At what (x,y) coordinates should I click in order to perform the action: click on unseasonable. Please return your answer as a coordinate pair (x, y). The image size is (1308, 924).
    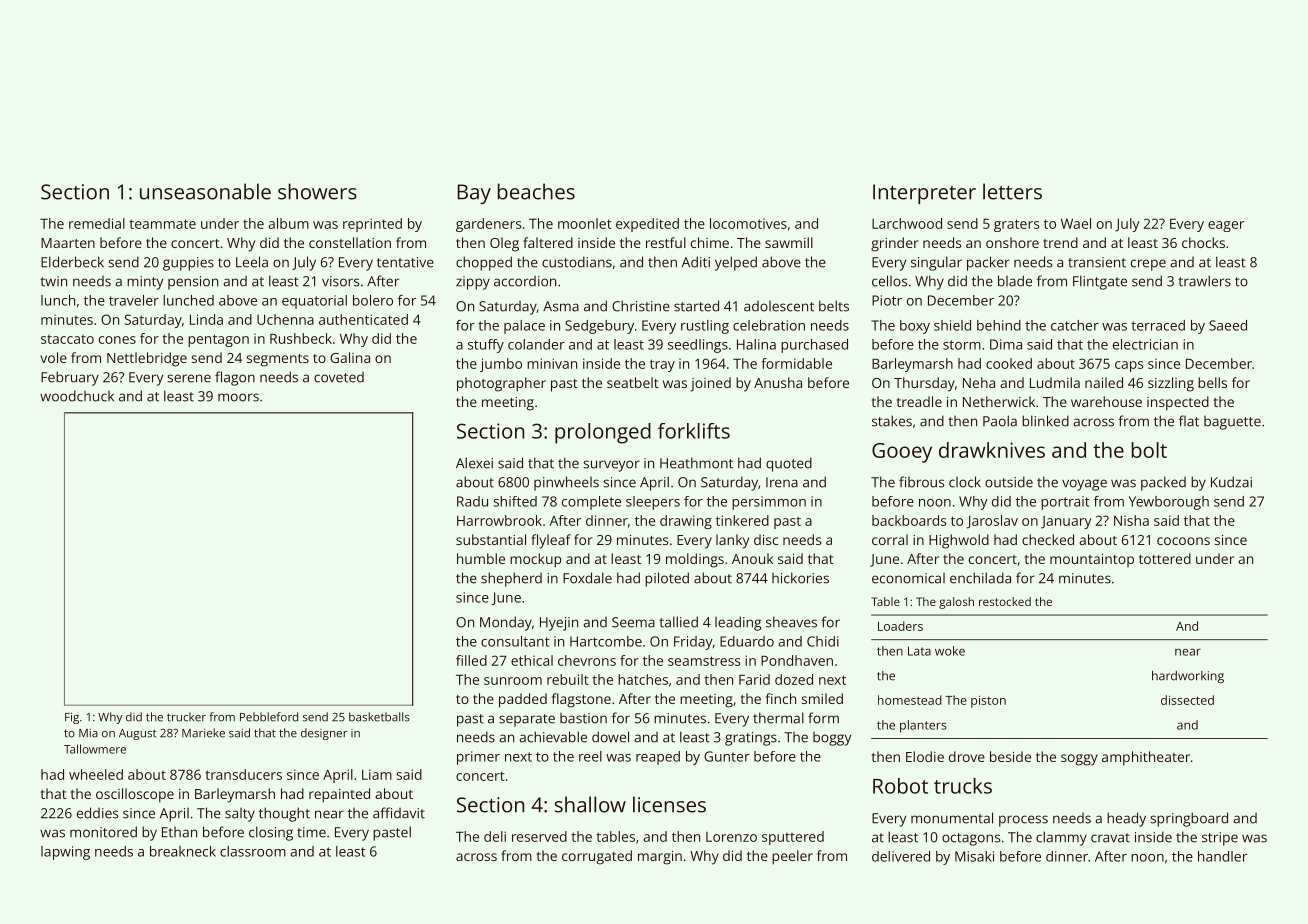
    Looking at the image, I should click on (205, 191).
